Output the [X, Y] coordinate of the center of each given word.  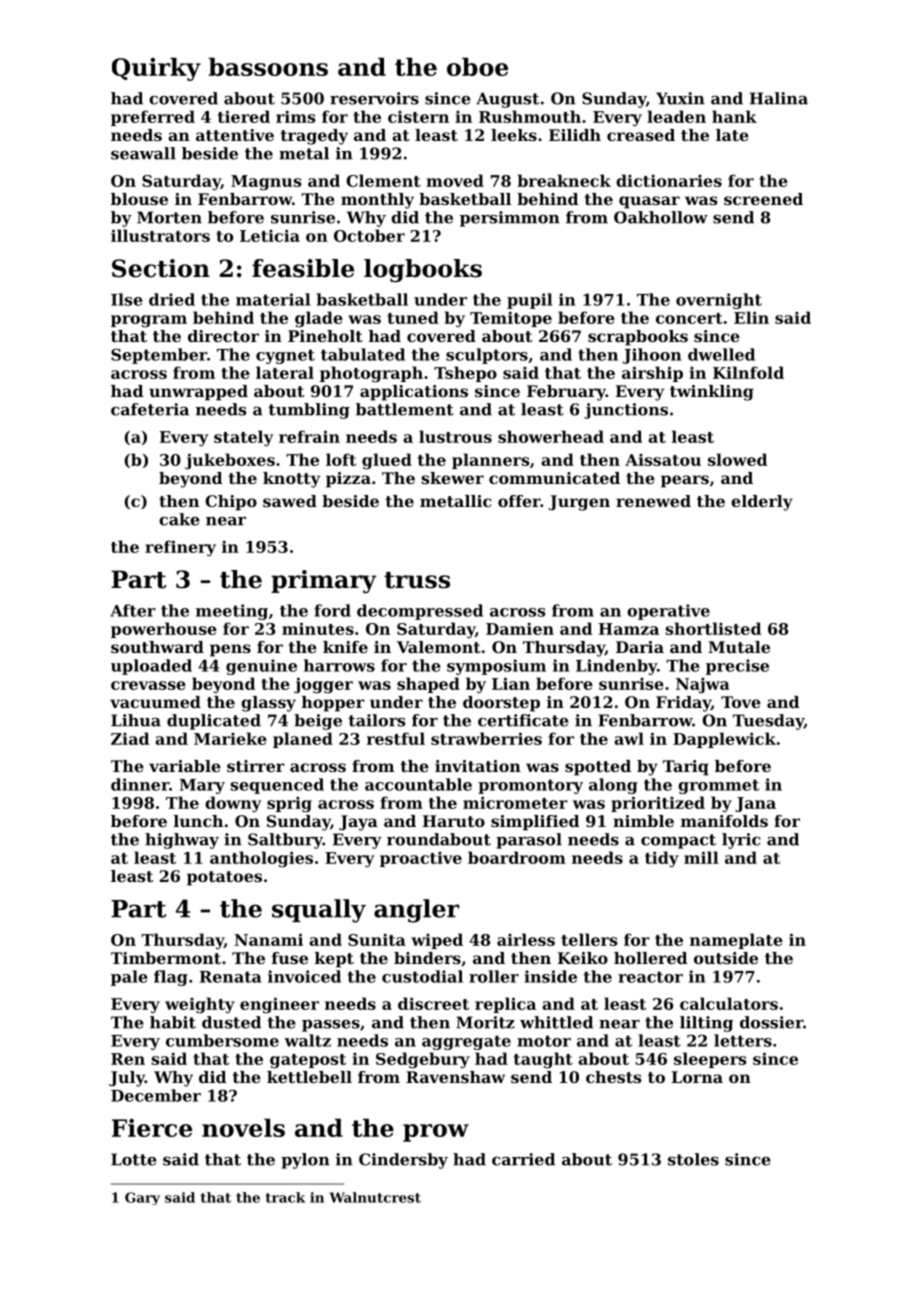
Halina [779, 98]
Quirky [156, 69]
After [133, 610]
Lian [511, 683]
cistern [418, 117]
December [156, 1095]
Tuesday [768, 722]
